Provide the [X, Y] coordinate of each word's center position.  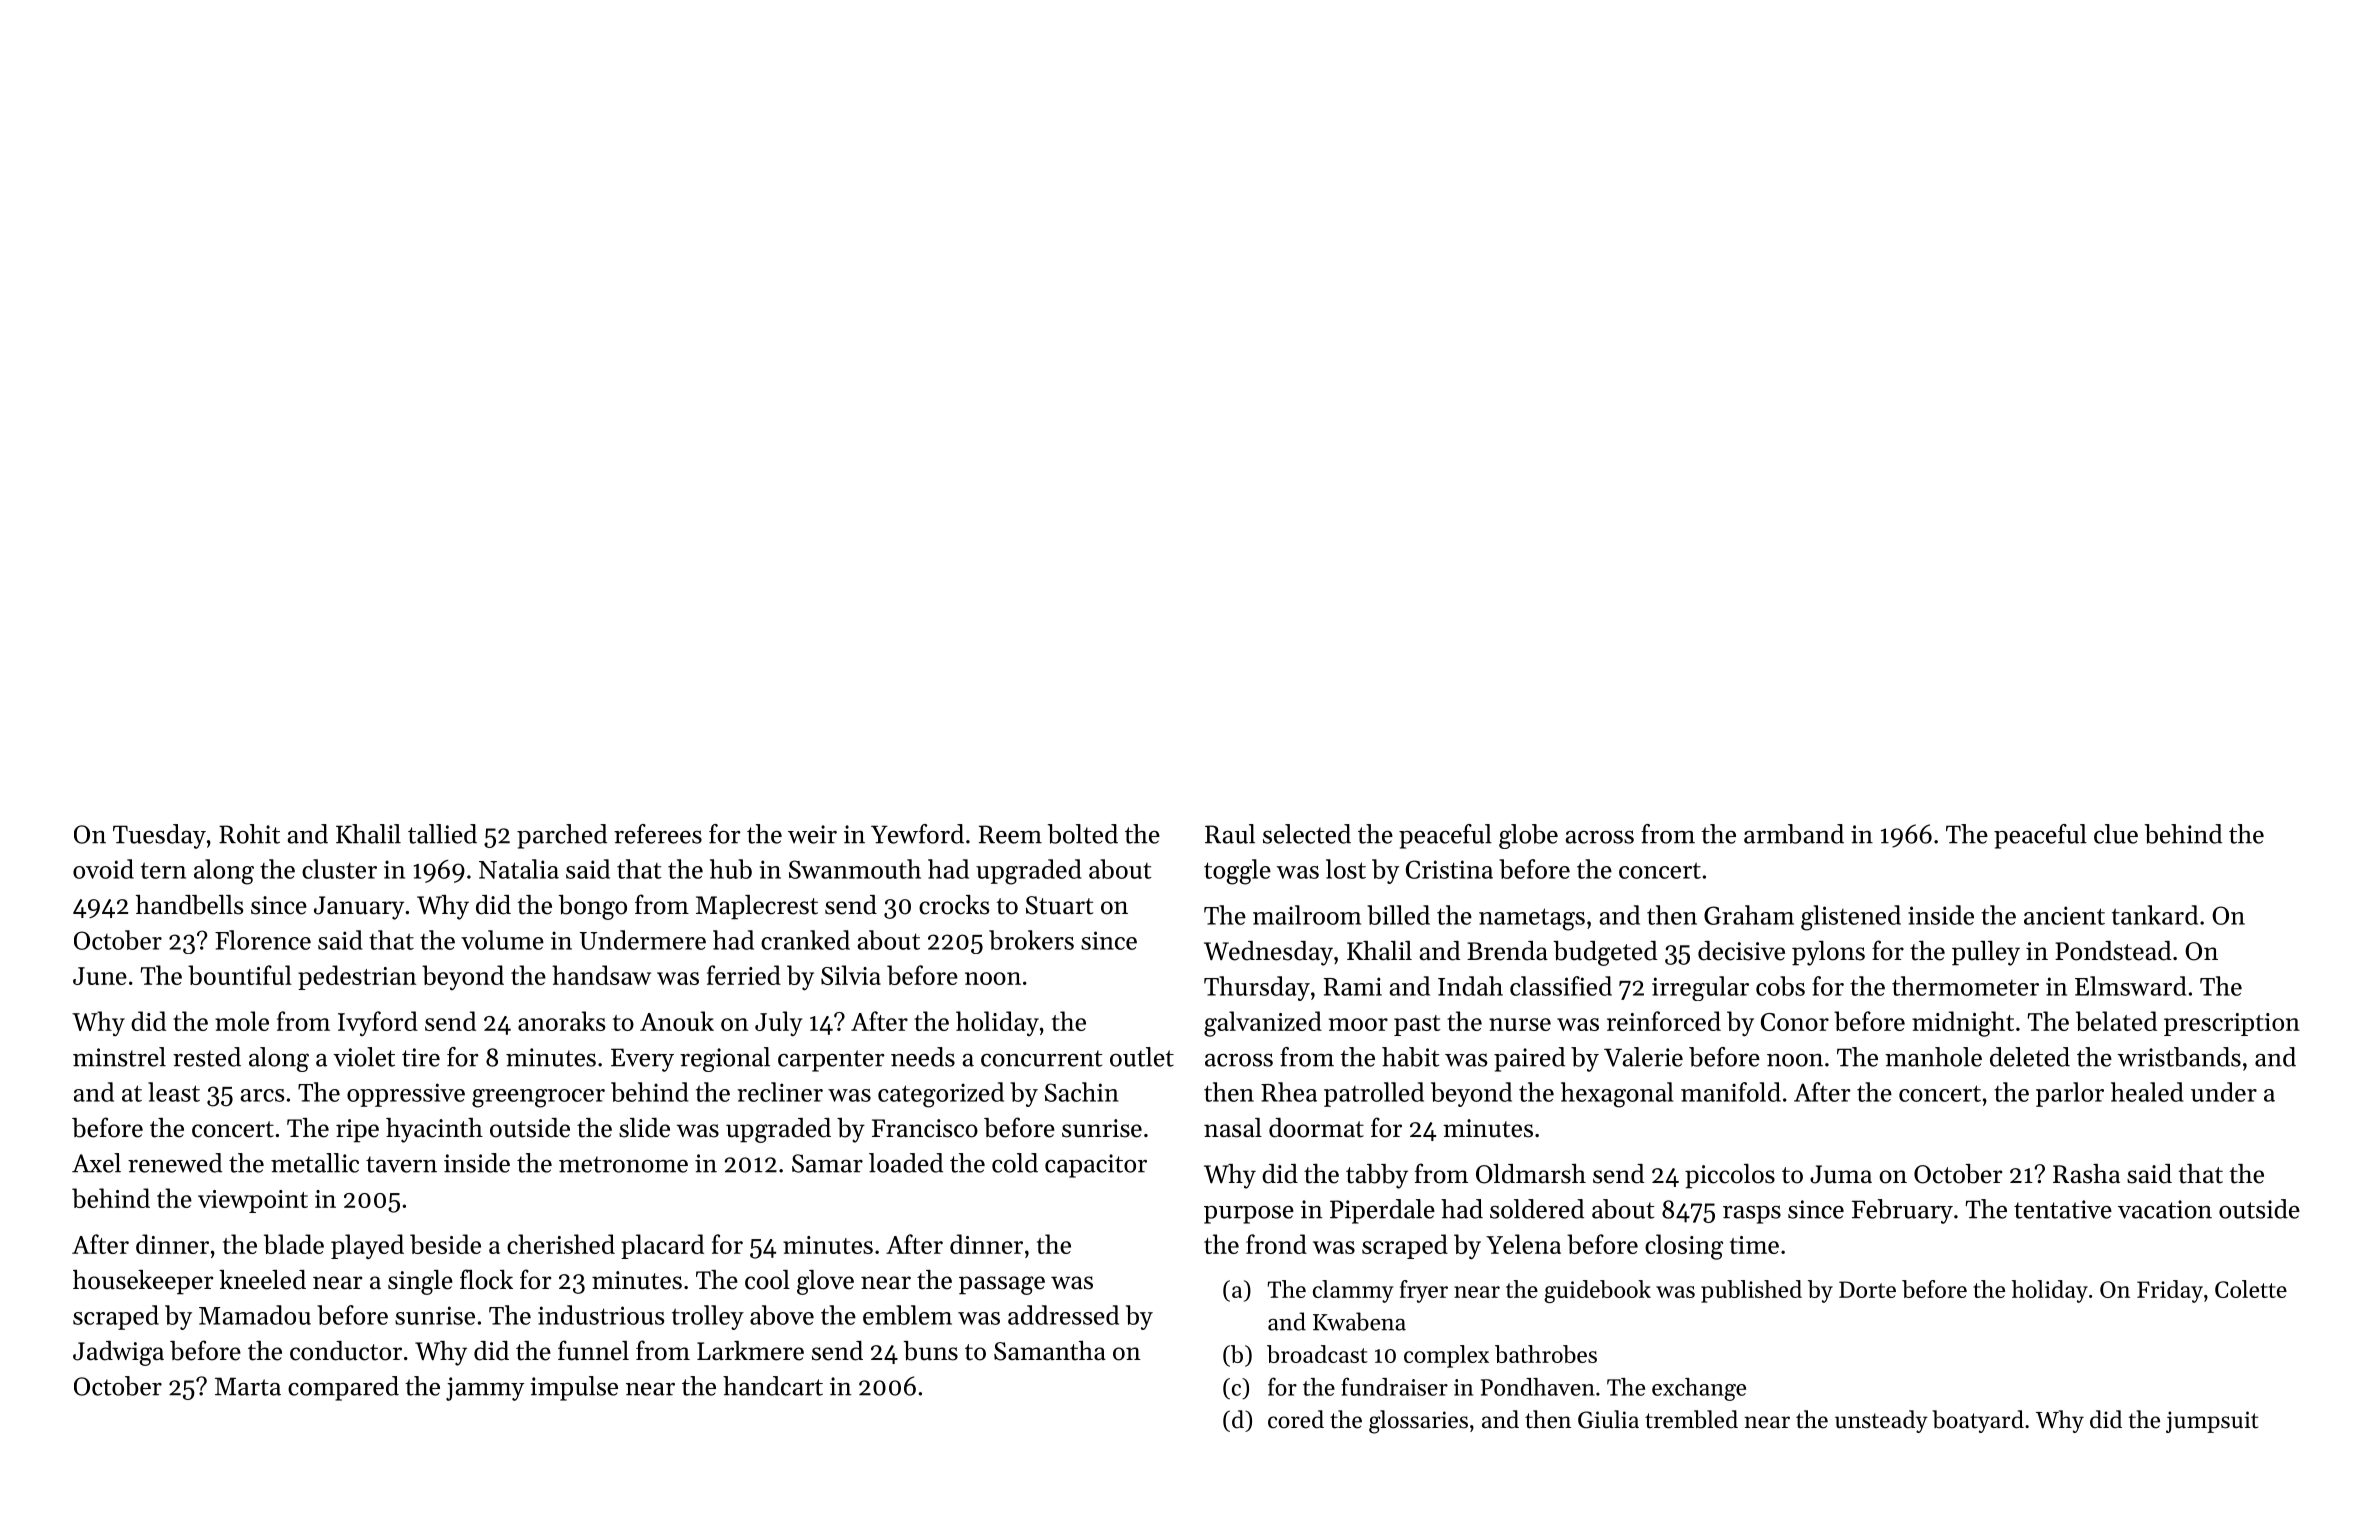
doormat [1316, 1128]
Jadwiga [118, 1353]
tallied [442, 834]
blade [294, 1244]
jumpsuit [2212, 1422]
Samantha [1050, 1351]
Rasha [2086, 1174]
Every [642, 1060]
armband [1794, 834]
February [1902, 1211]
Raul [1230, 834]
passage [1002, 1285]
